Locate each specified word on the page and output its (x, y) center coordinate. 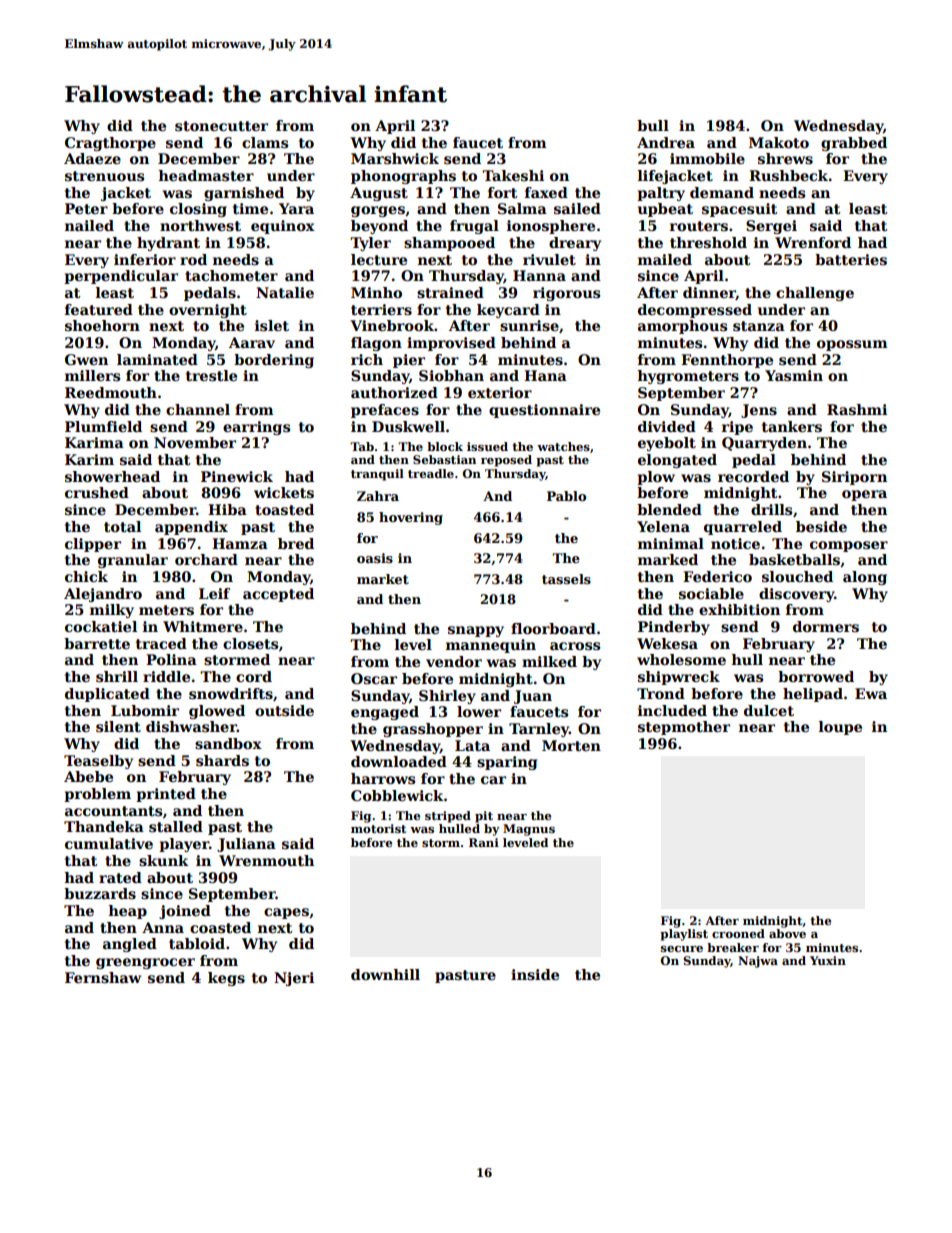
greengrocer (145, 963)
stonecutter (221, 126)
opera (864, 495)
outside (284, 710)
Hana (545, 375)
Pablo (566, 496)
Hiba (227, 509)
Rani (484, 842)
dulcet (769, 710)
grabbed (854, 144)
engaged (385, 713)
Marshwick (395, 158)
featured (99, 309)
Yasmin (794, 375)
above (787, 933)
